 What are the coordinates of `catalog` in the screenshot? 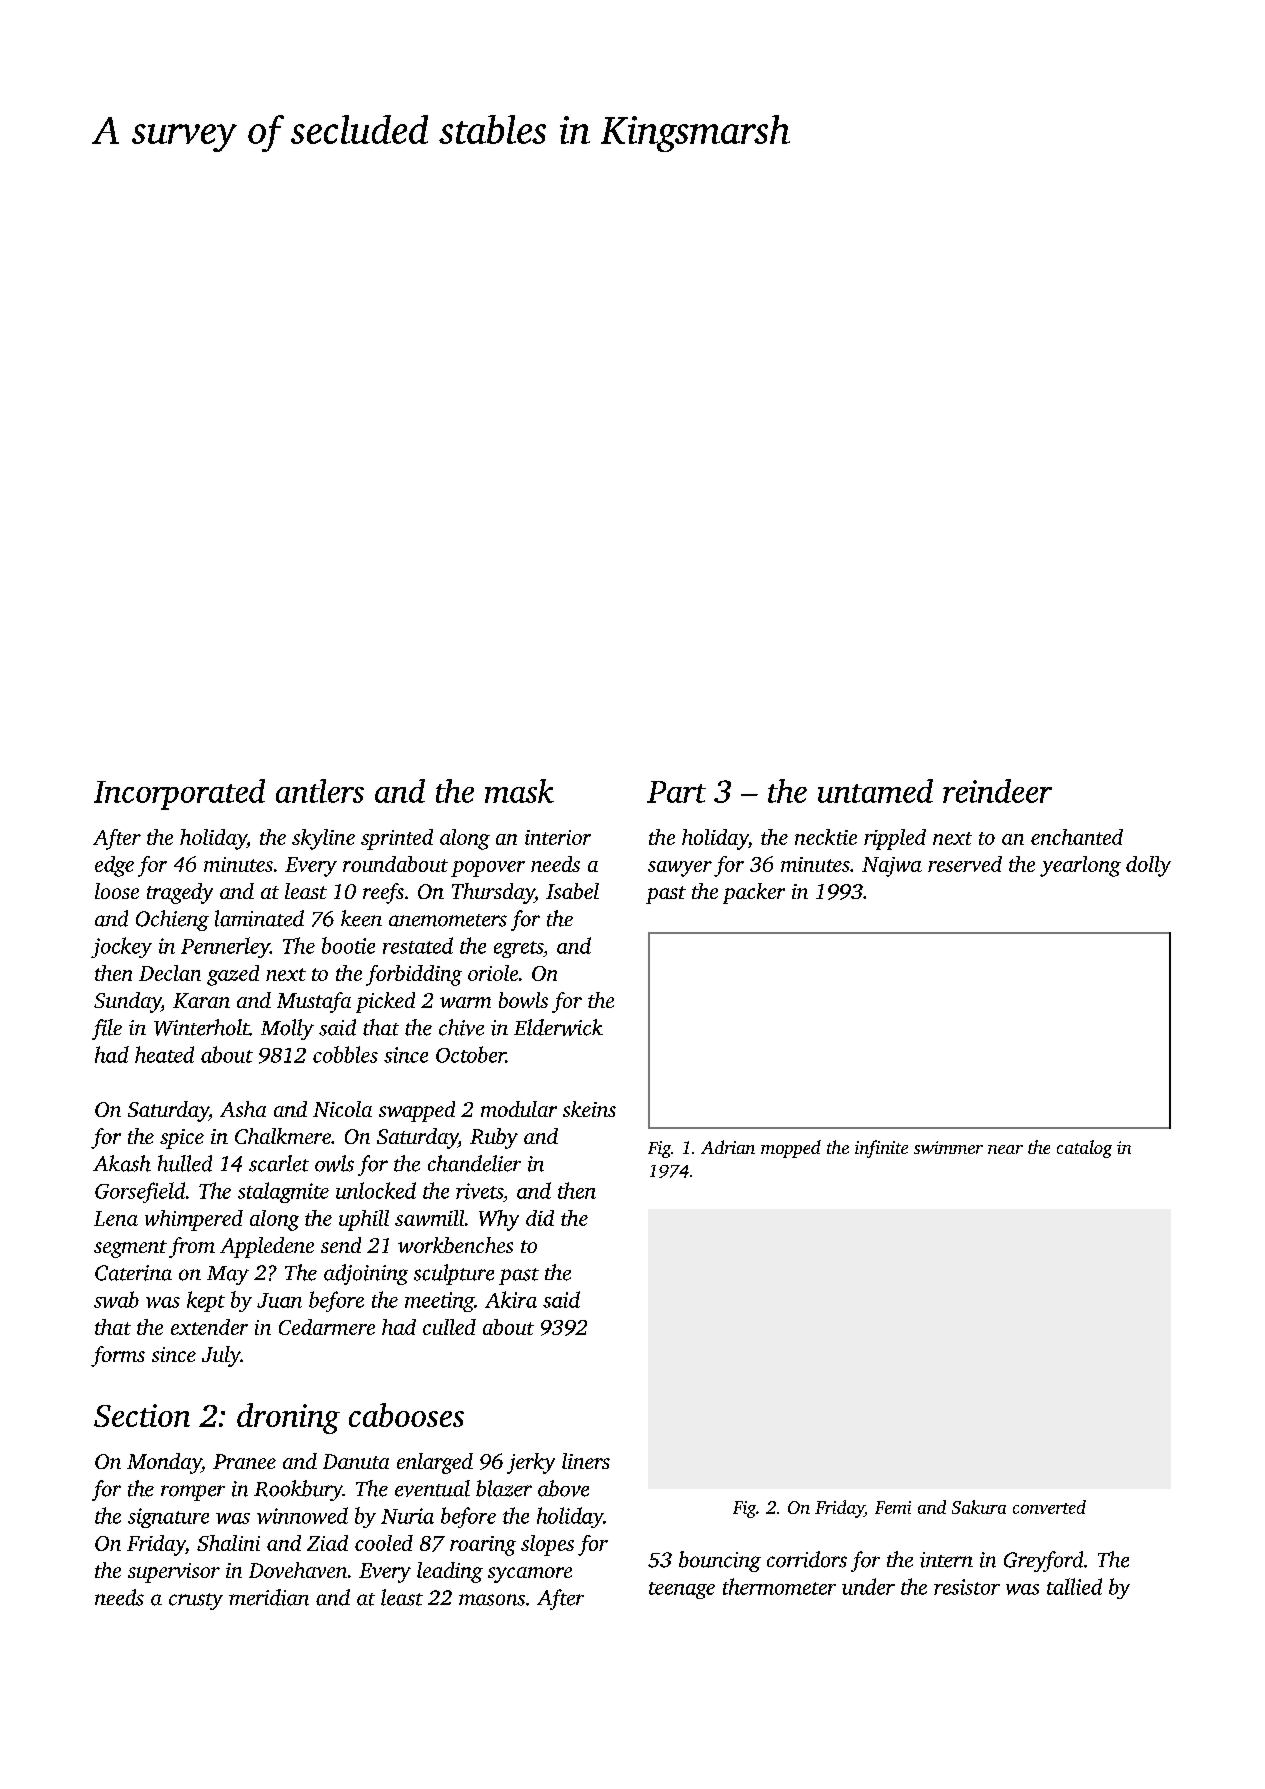 It's located at (1084, 1149).
